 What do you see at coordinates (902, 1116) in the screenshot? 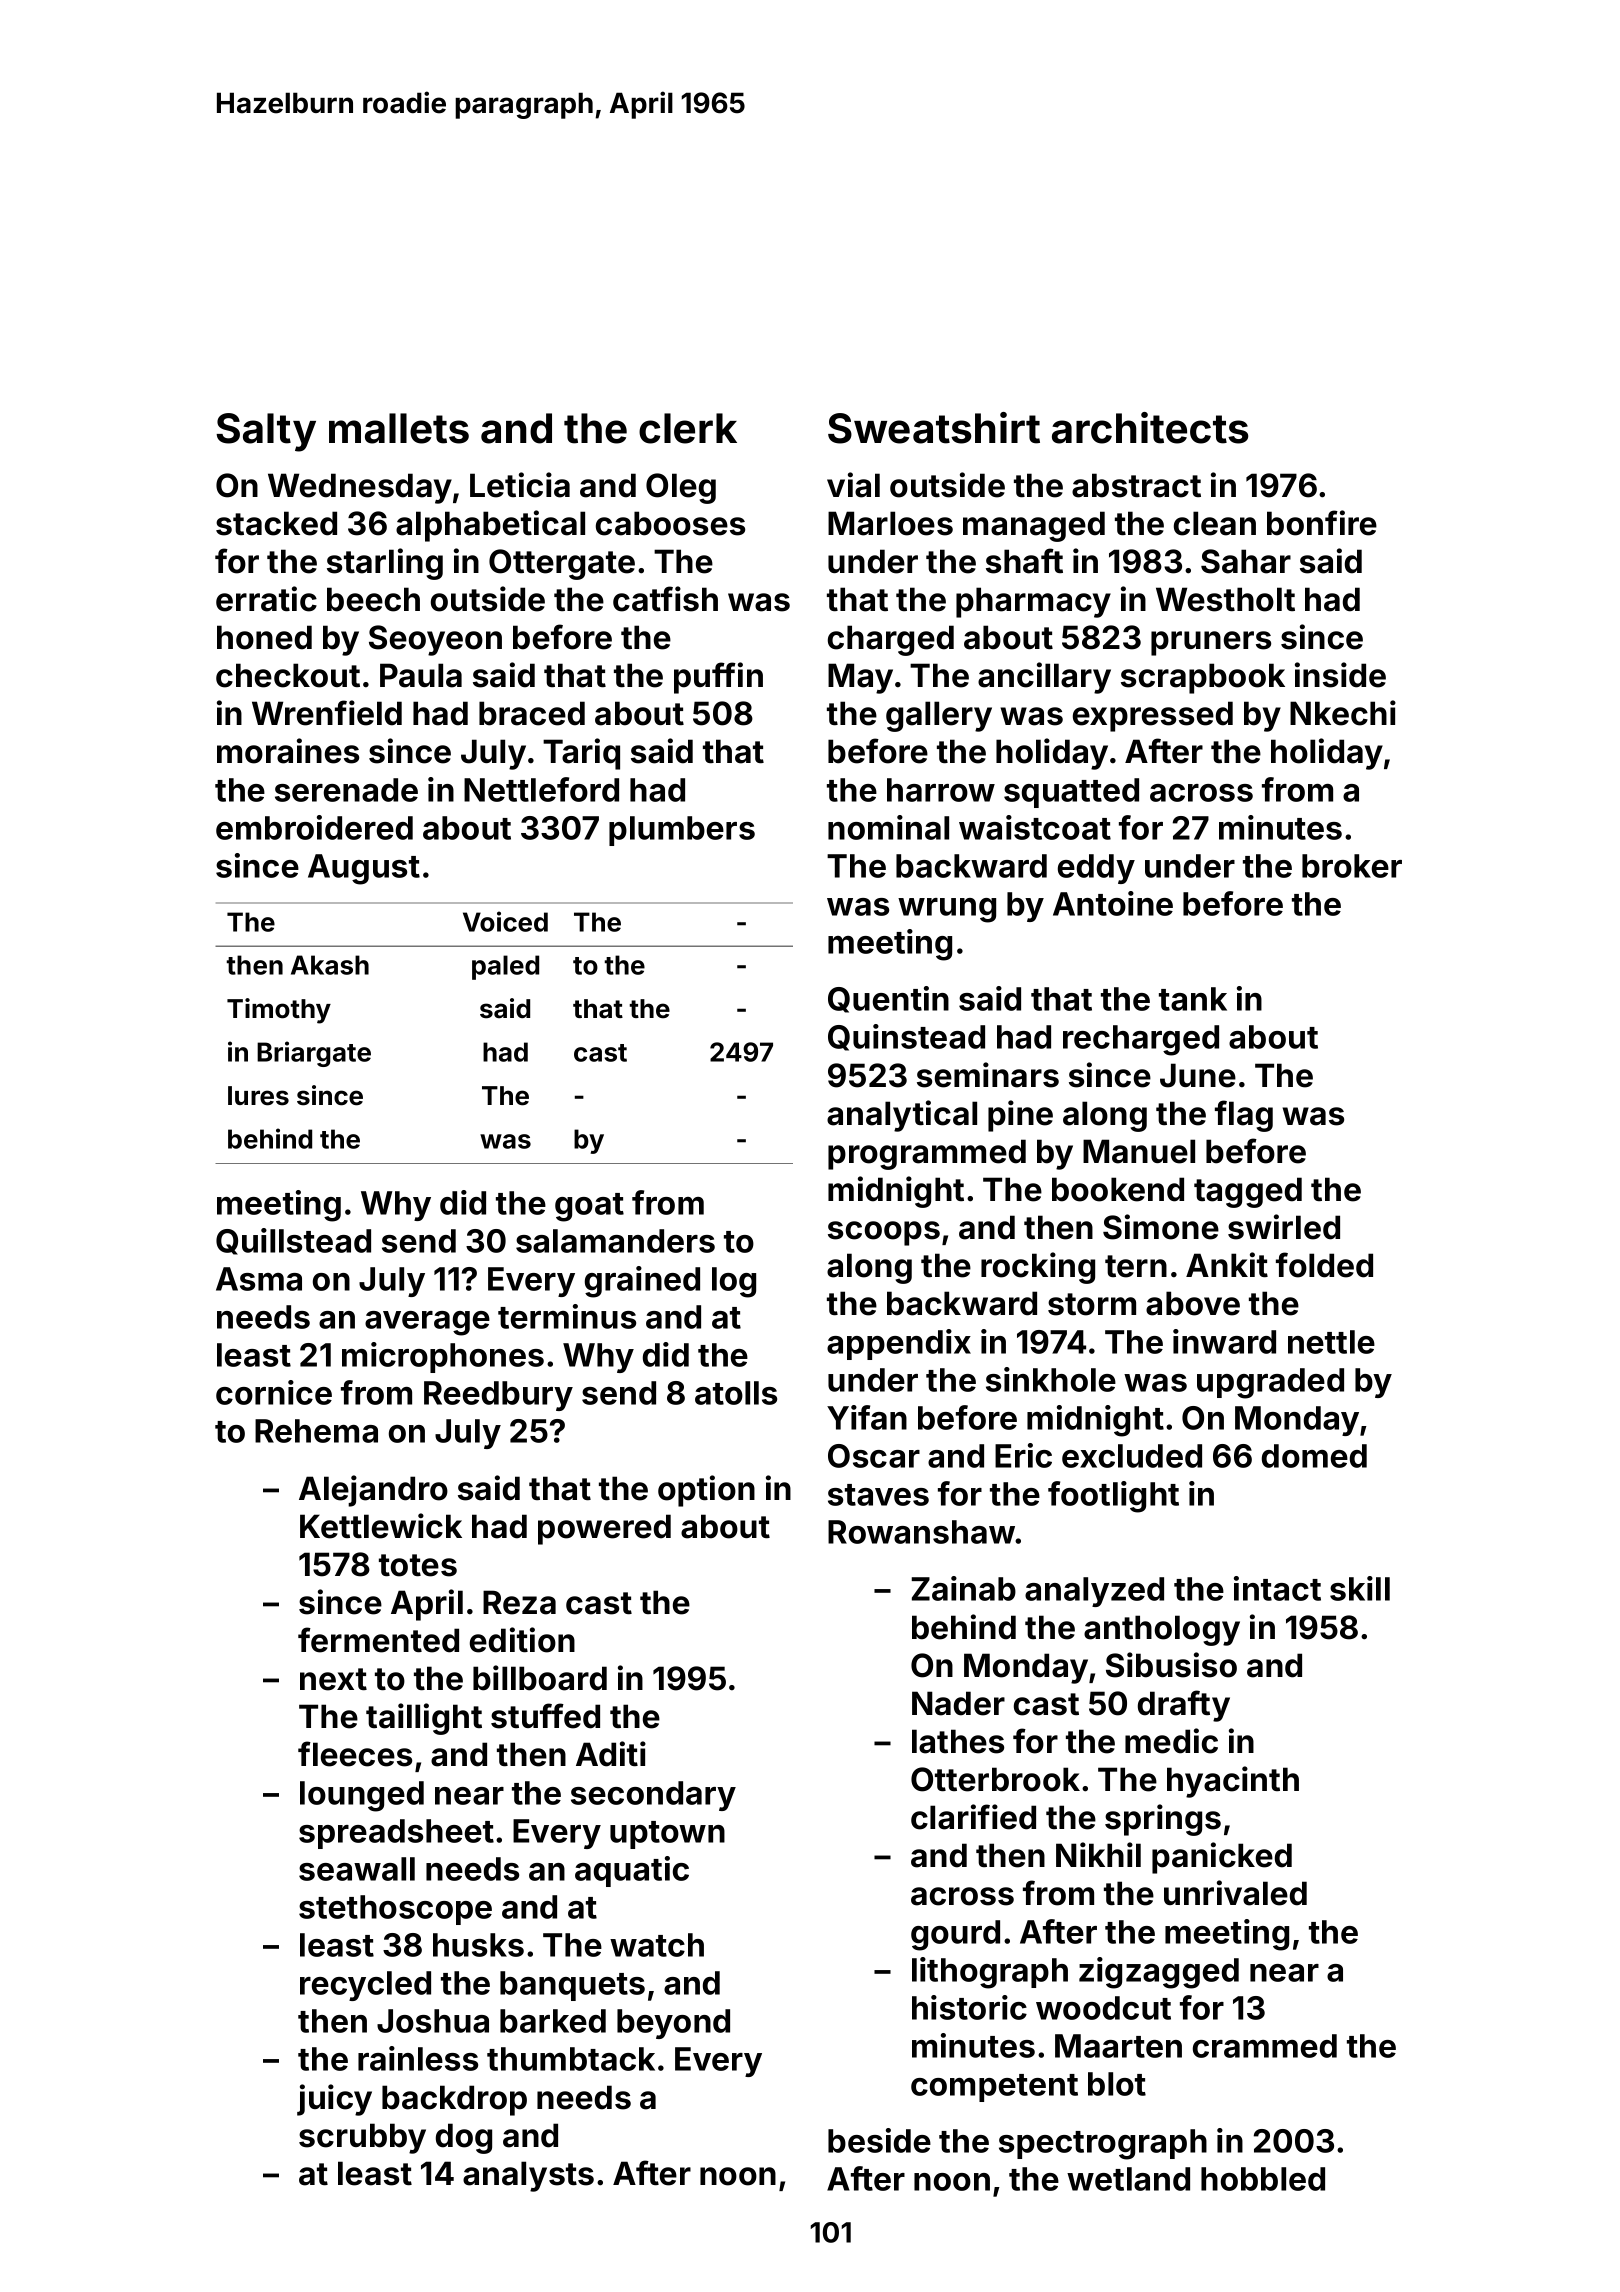
I see `analytical` at bounding box center [902, 1116].
